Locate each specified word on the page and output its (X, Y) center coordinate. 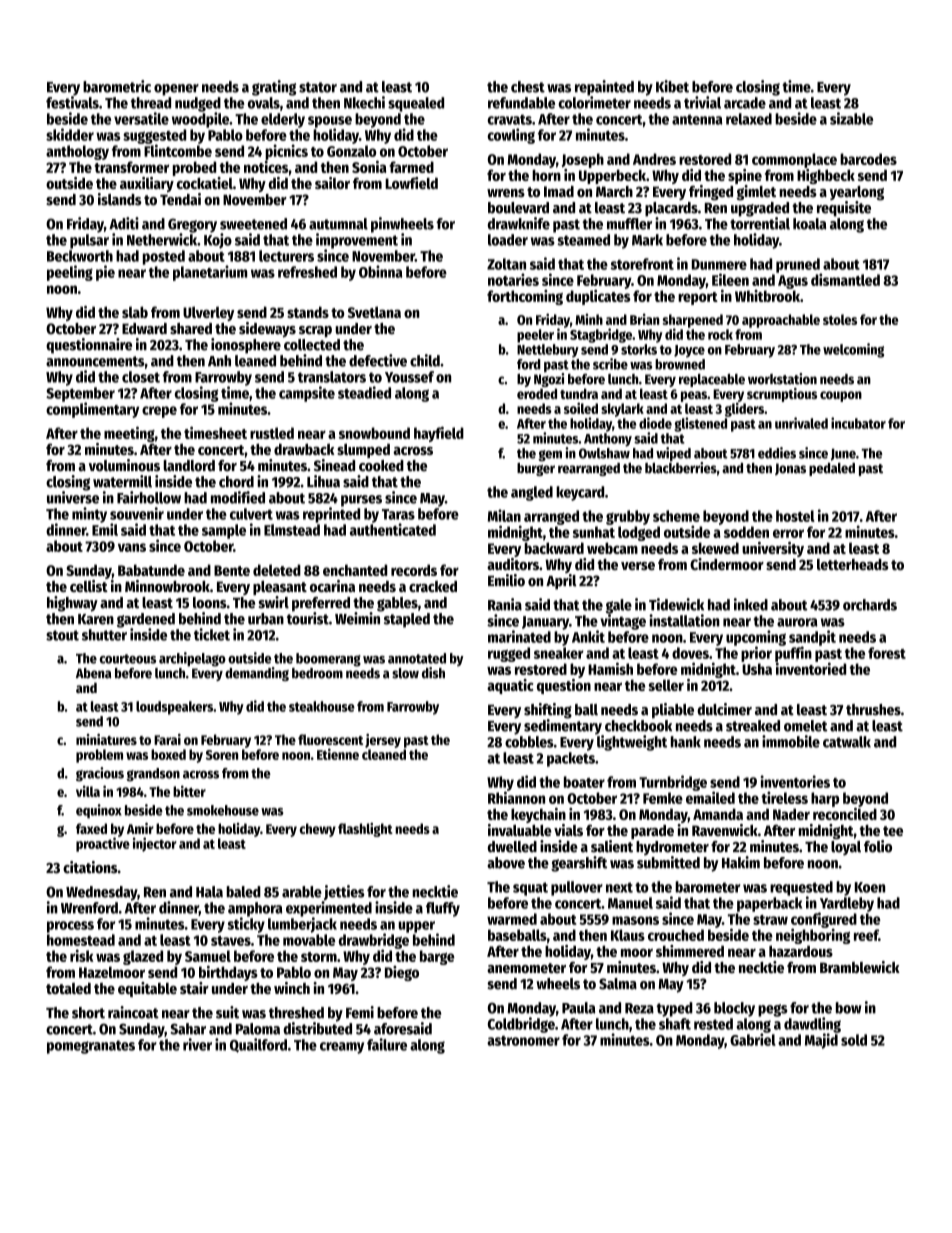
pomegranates (91, 1047)
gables (397, 604)
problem (99, 756)
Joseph (583, 160)
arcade (745, 103)
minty (89, 515)
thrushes (873, 710)
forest (887, 653)
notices (266, 167)
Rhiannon (516, 797)
